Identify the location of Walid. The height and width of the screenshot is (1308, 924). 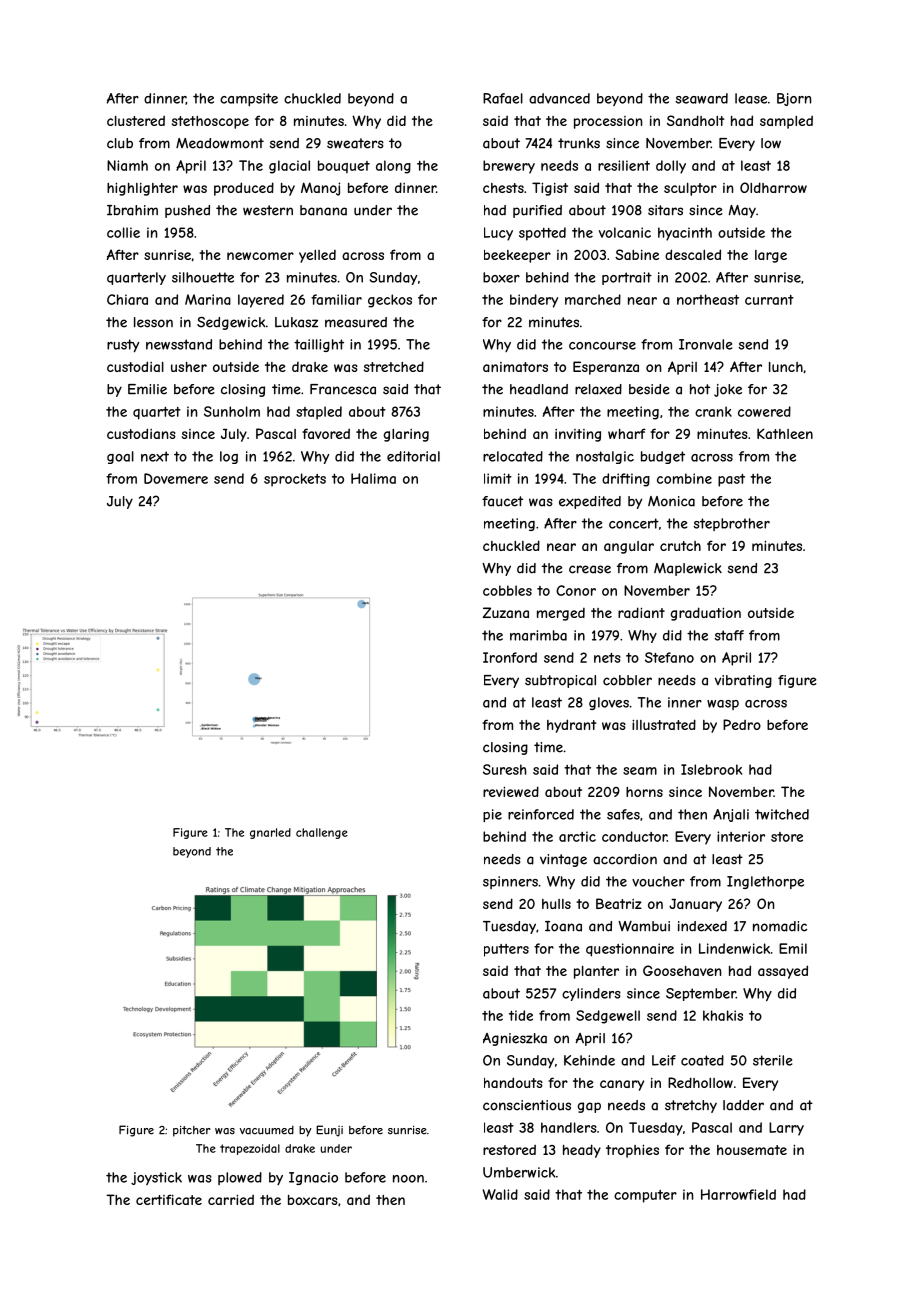
(500, 1194).
